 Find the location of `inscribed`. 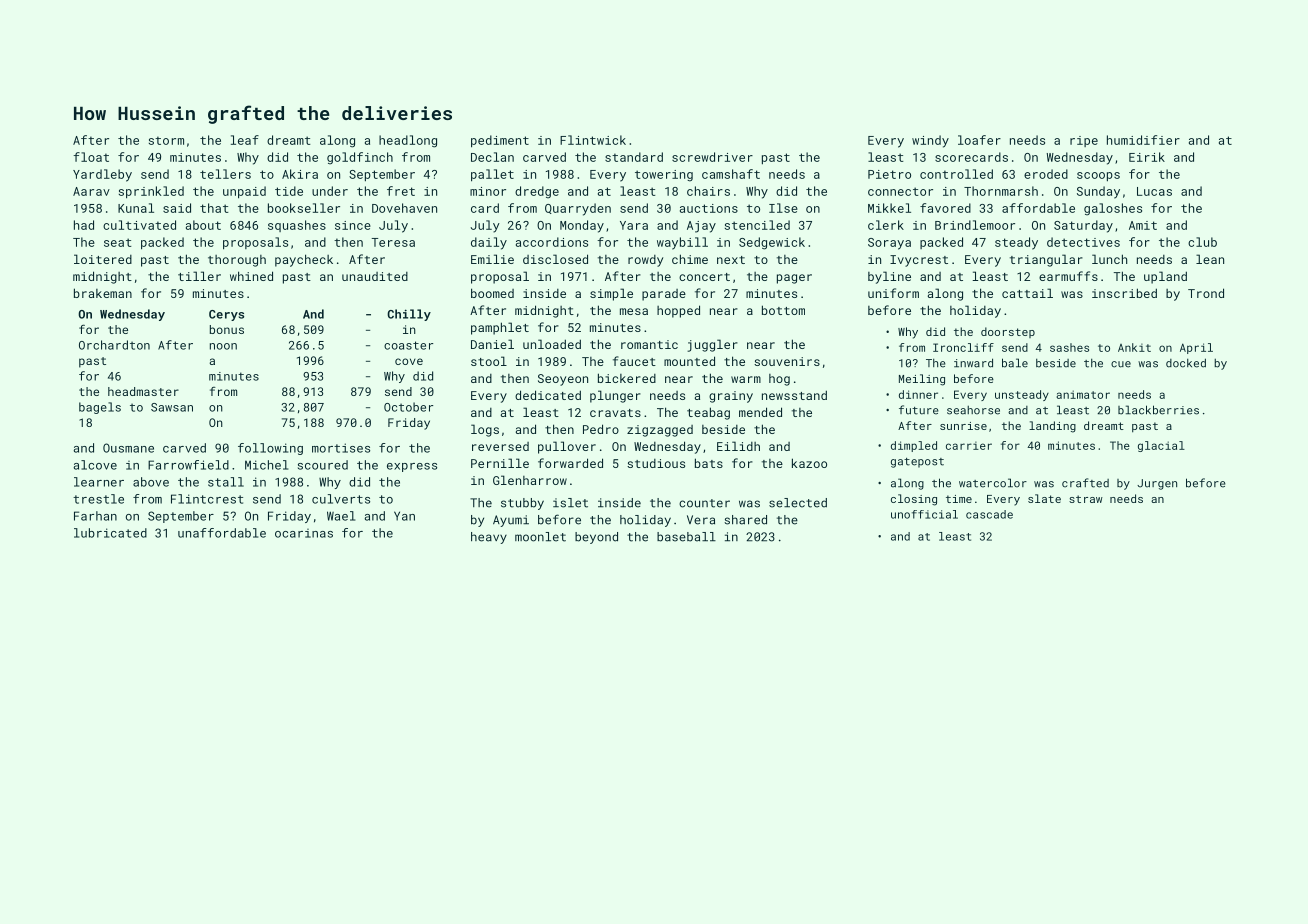

inscribed is located at coordinates (1124, 293).
